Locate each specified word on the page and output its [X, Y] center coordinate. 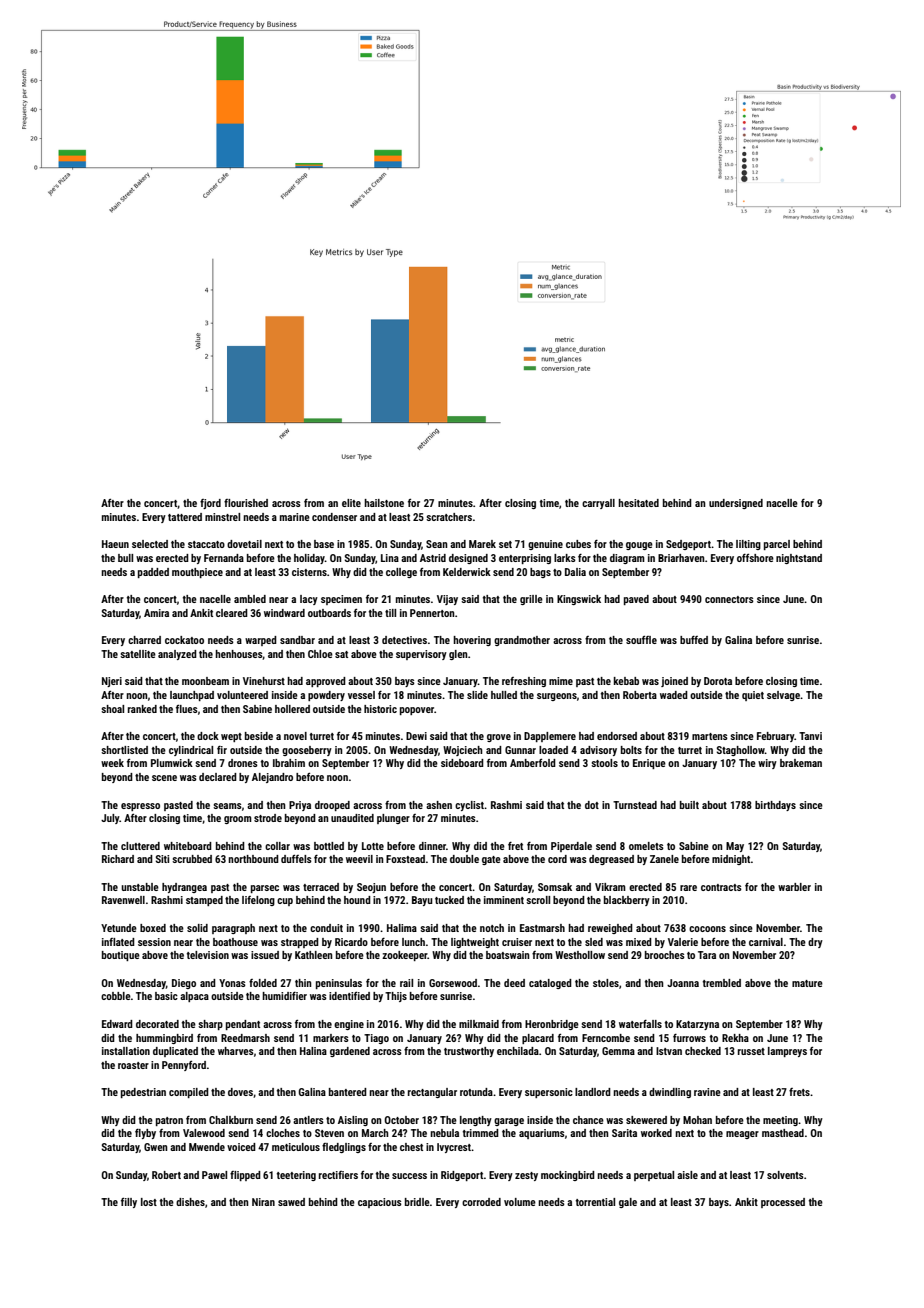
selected [150, 544]
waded [674, 695]
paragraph [233, 929]
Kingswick [579, 600]
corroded [481, 1202]
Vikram [610, 887]
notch [492, 928]
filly [129, 1203]
